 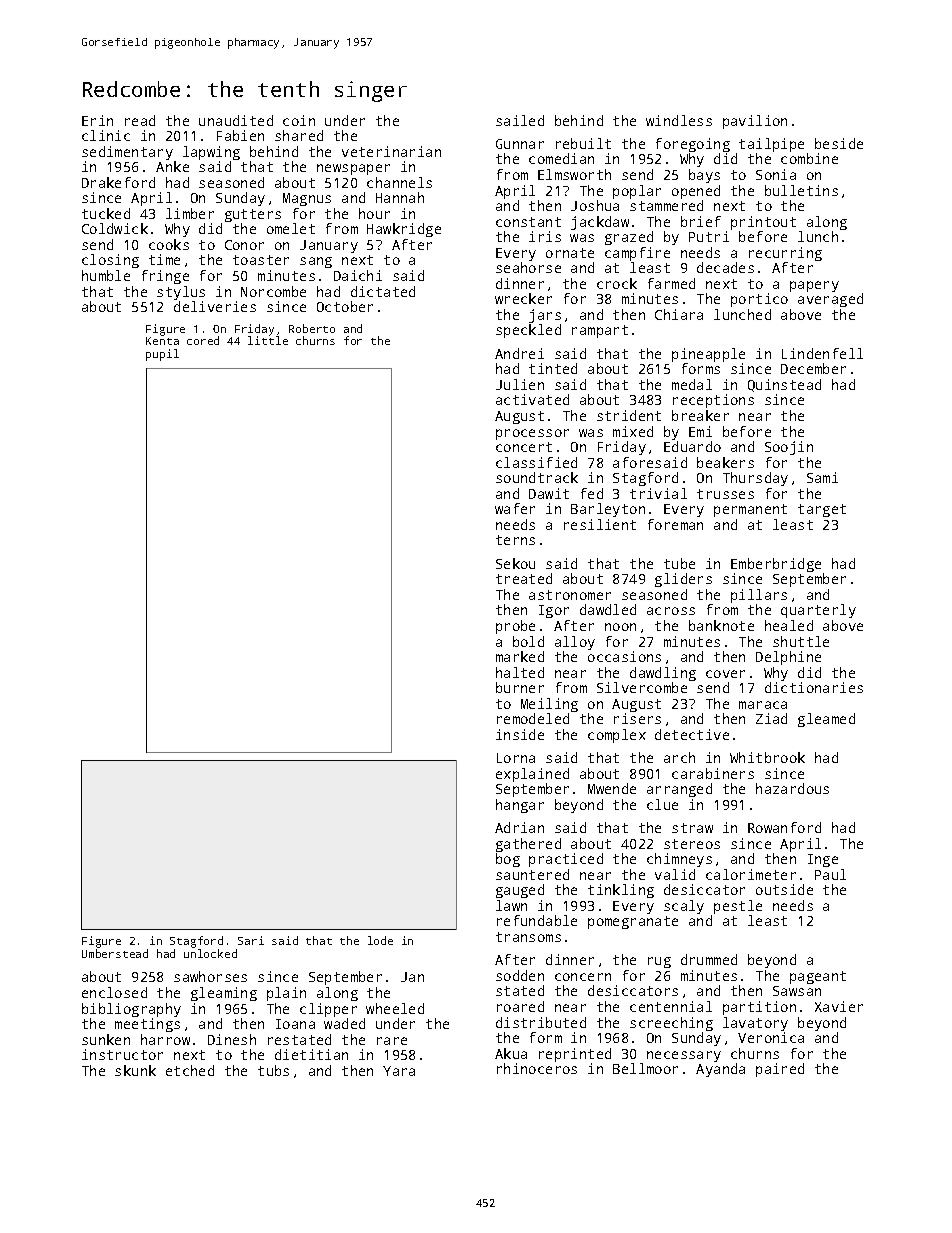 What do you see at coordinates (830, 874) in the image?
I see `Paul` at bounding box center [830, 874].
